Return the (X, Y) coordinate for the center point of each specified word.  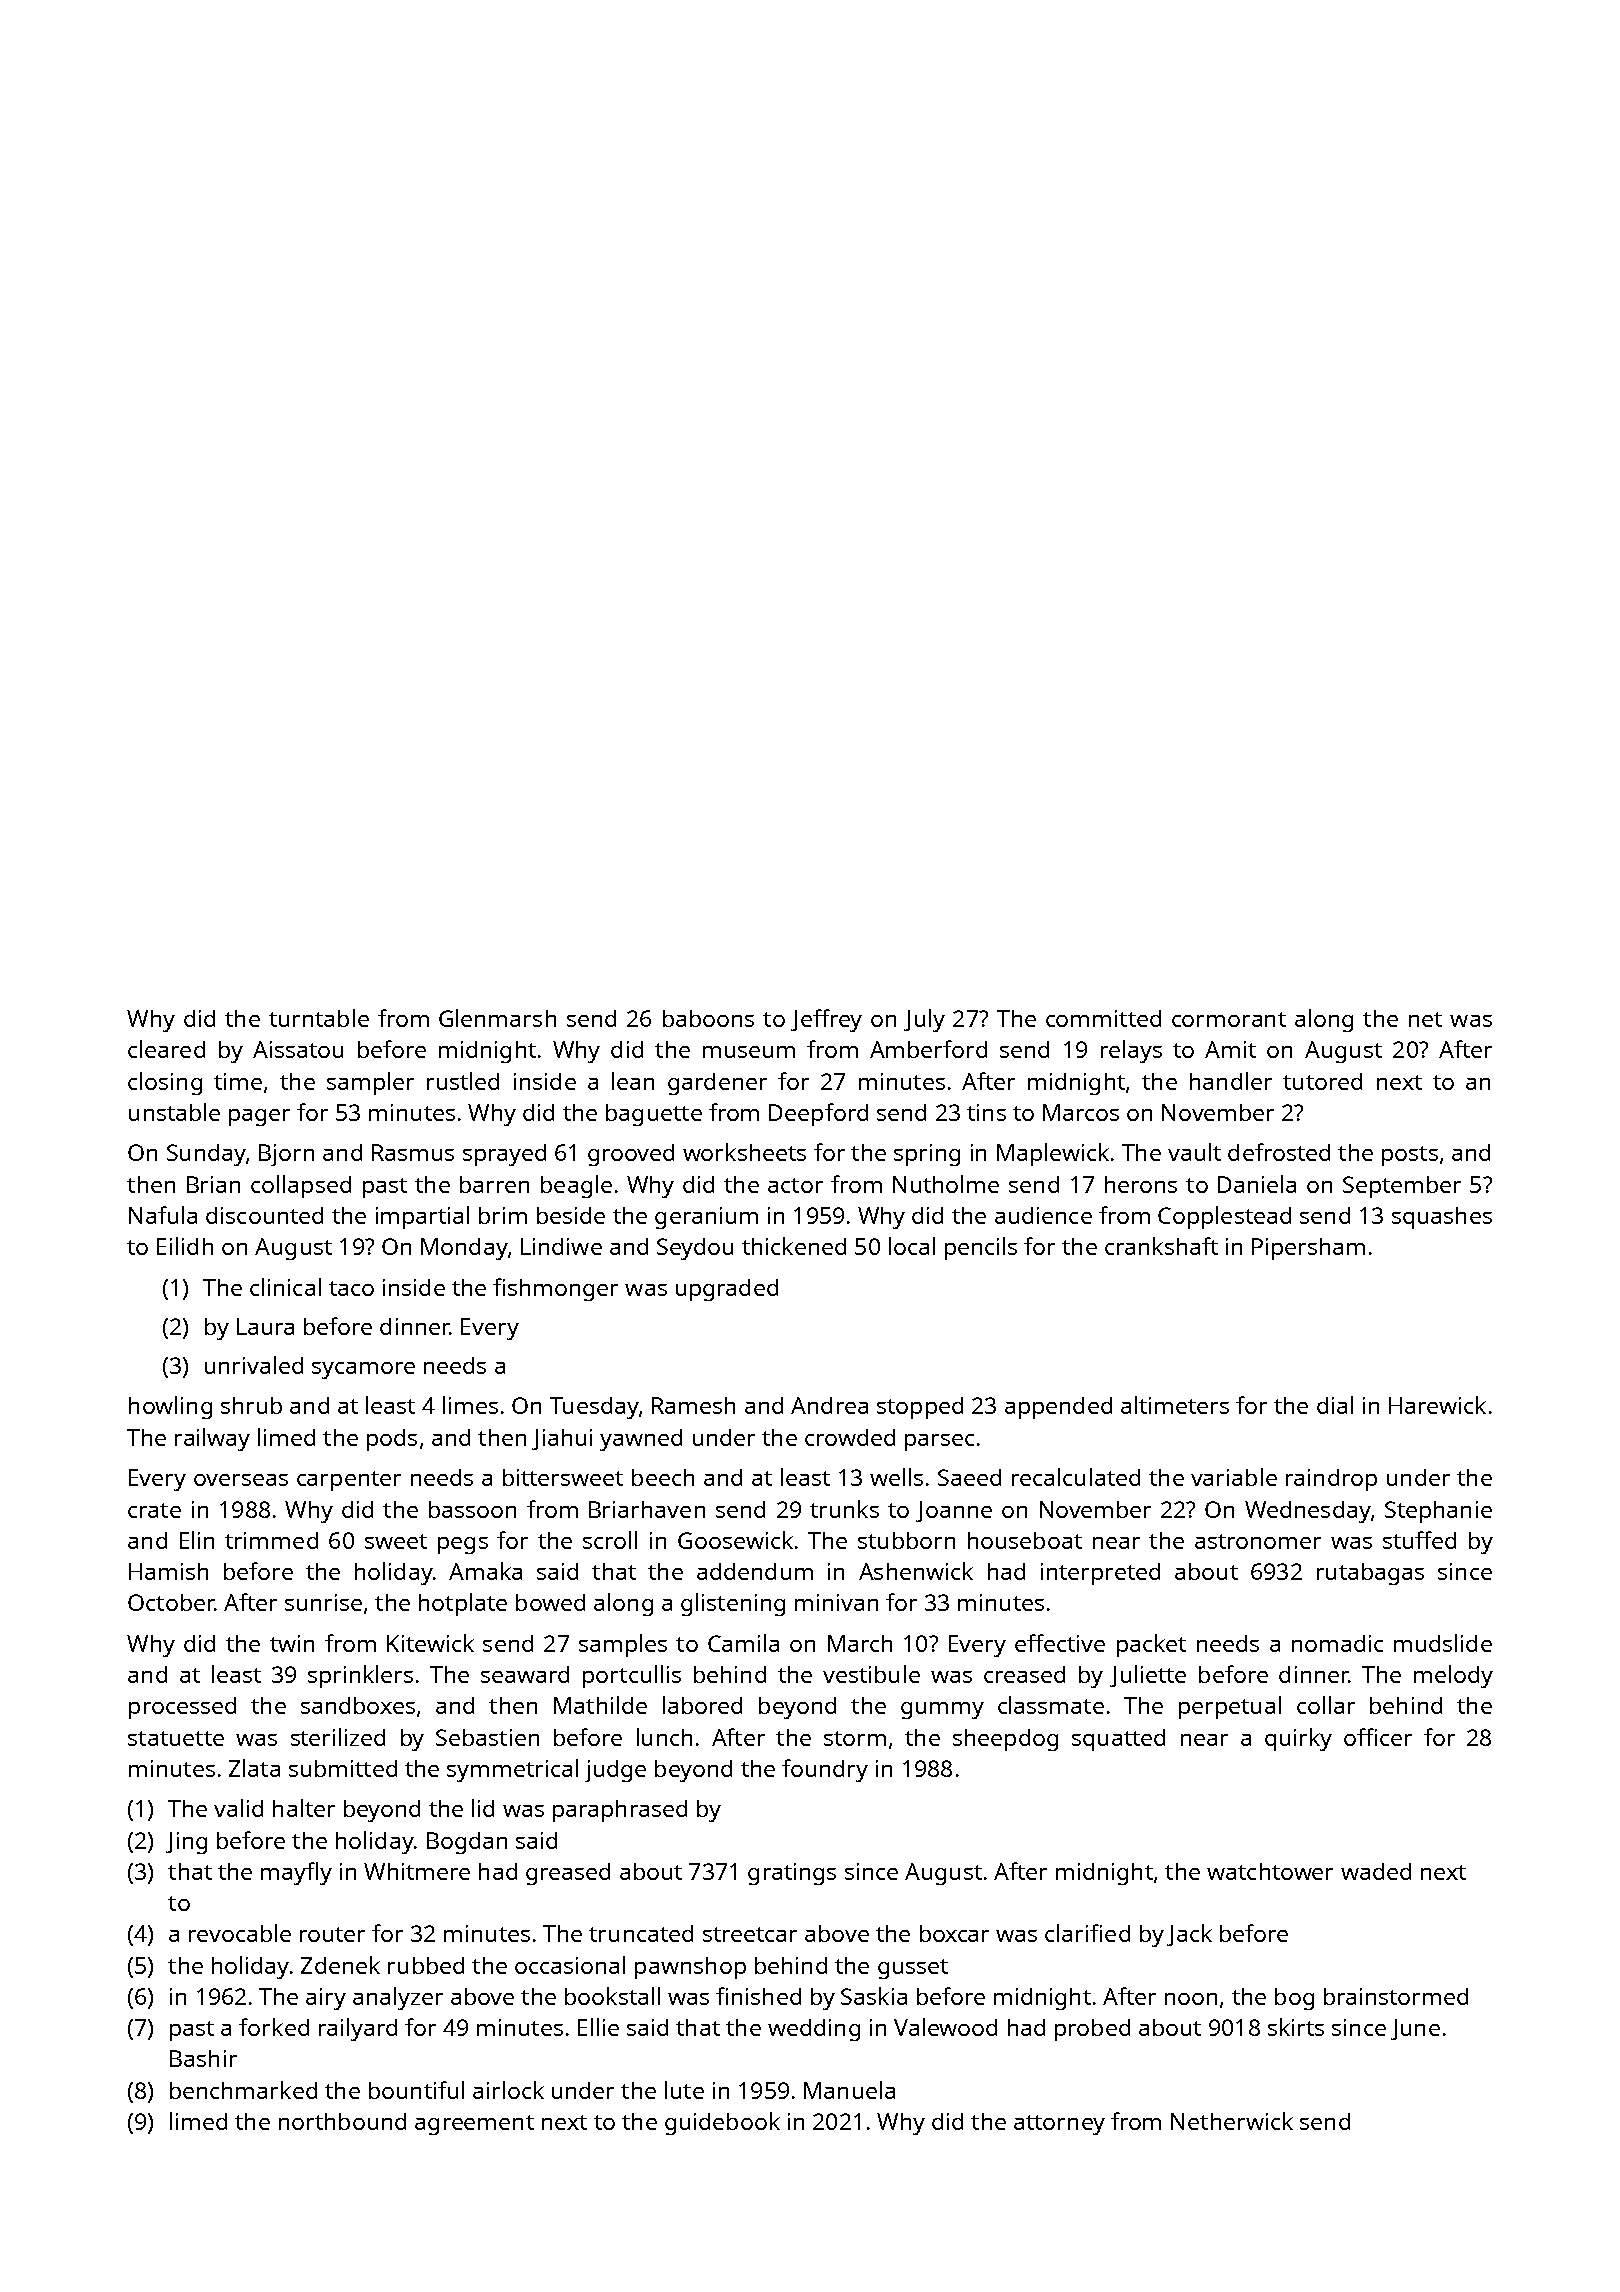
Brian (213, 1184)
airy (326, 1999)
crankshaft (1161, 1246)
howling (170, 1407)
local (912, 1246)
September (1402, 1187)
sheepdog (1005, 1740)
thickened (794, 1246)
